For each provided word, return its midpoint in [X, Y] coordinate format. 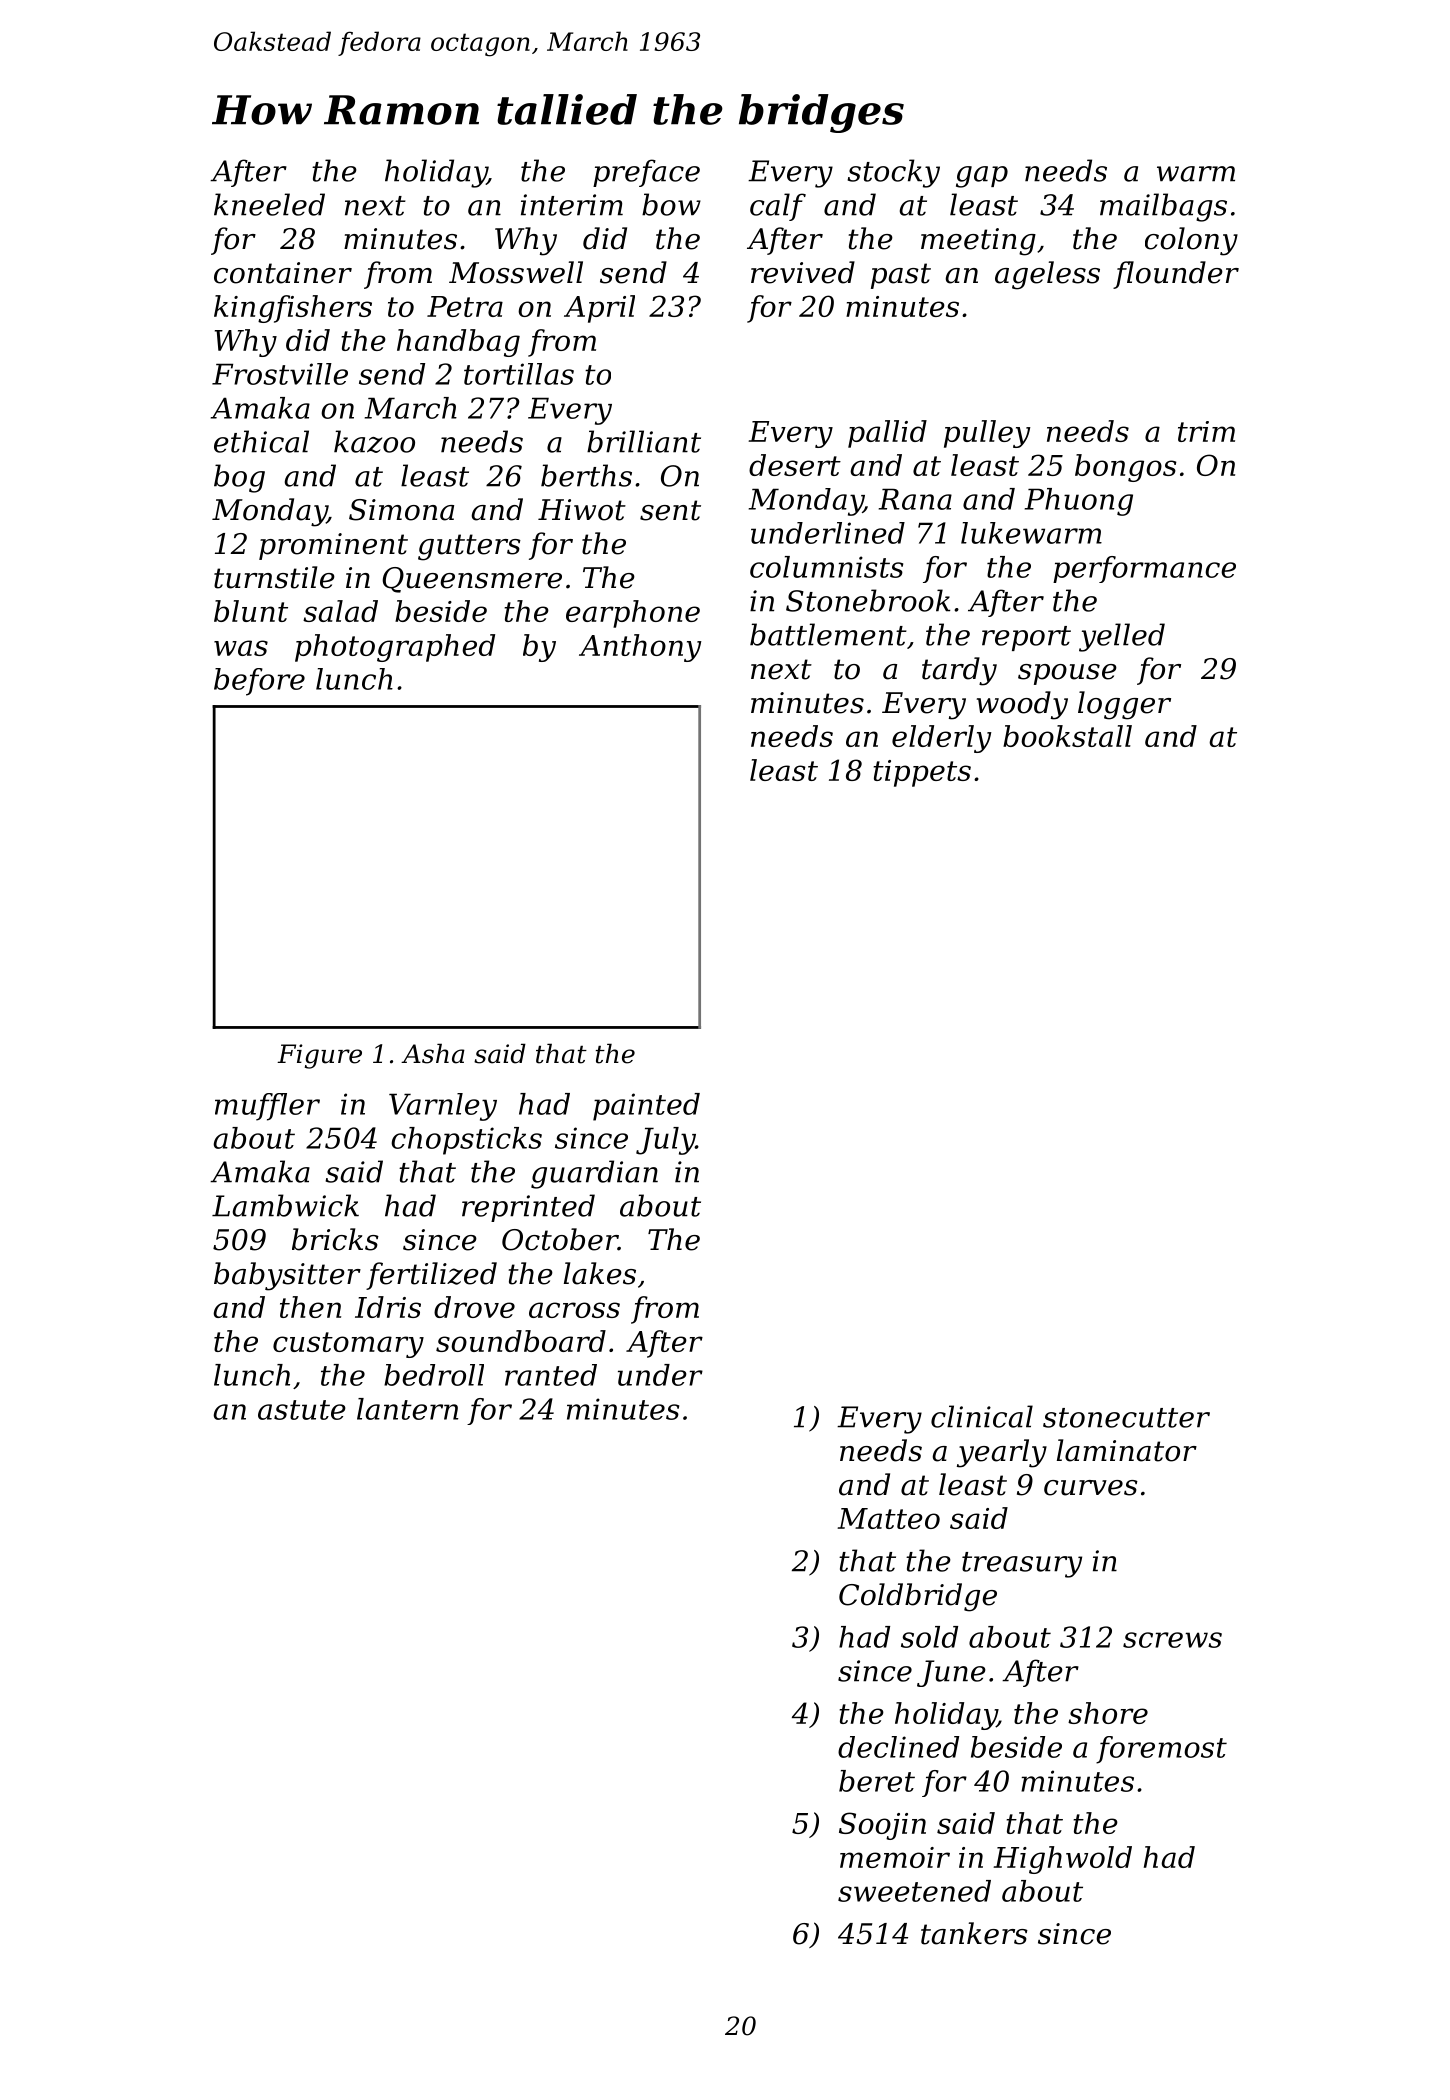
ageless [1047, 275]
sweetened [914, 1891]
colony [1191, 241]
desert [795, 465]
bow [671, 204]
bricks [335, 1239]
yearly [1002, 1453]
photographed [395, 648]
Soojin [882, 1826]
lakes [600, 1273]
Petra [465, 306]
